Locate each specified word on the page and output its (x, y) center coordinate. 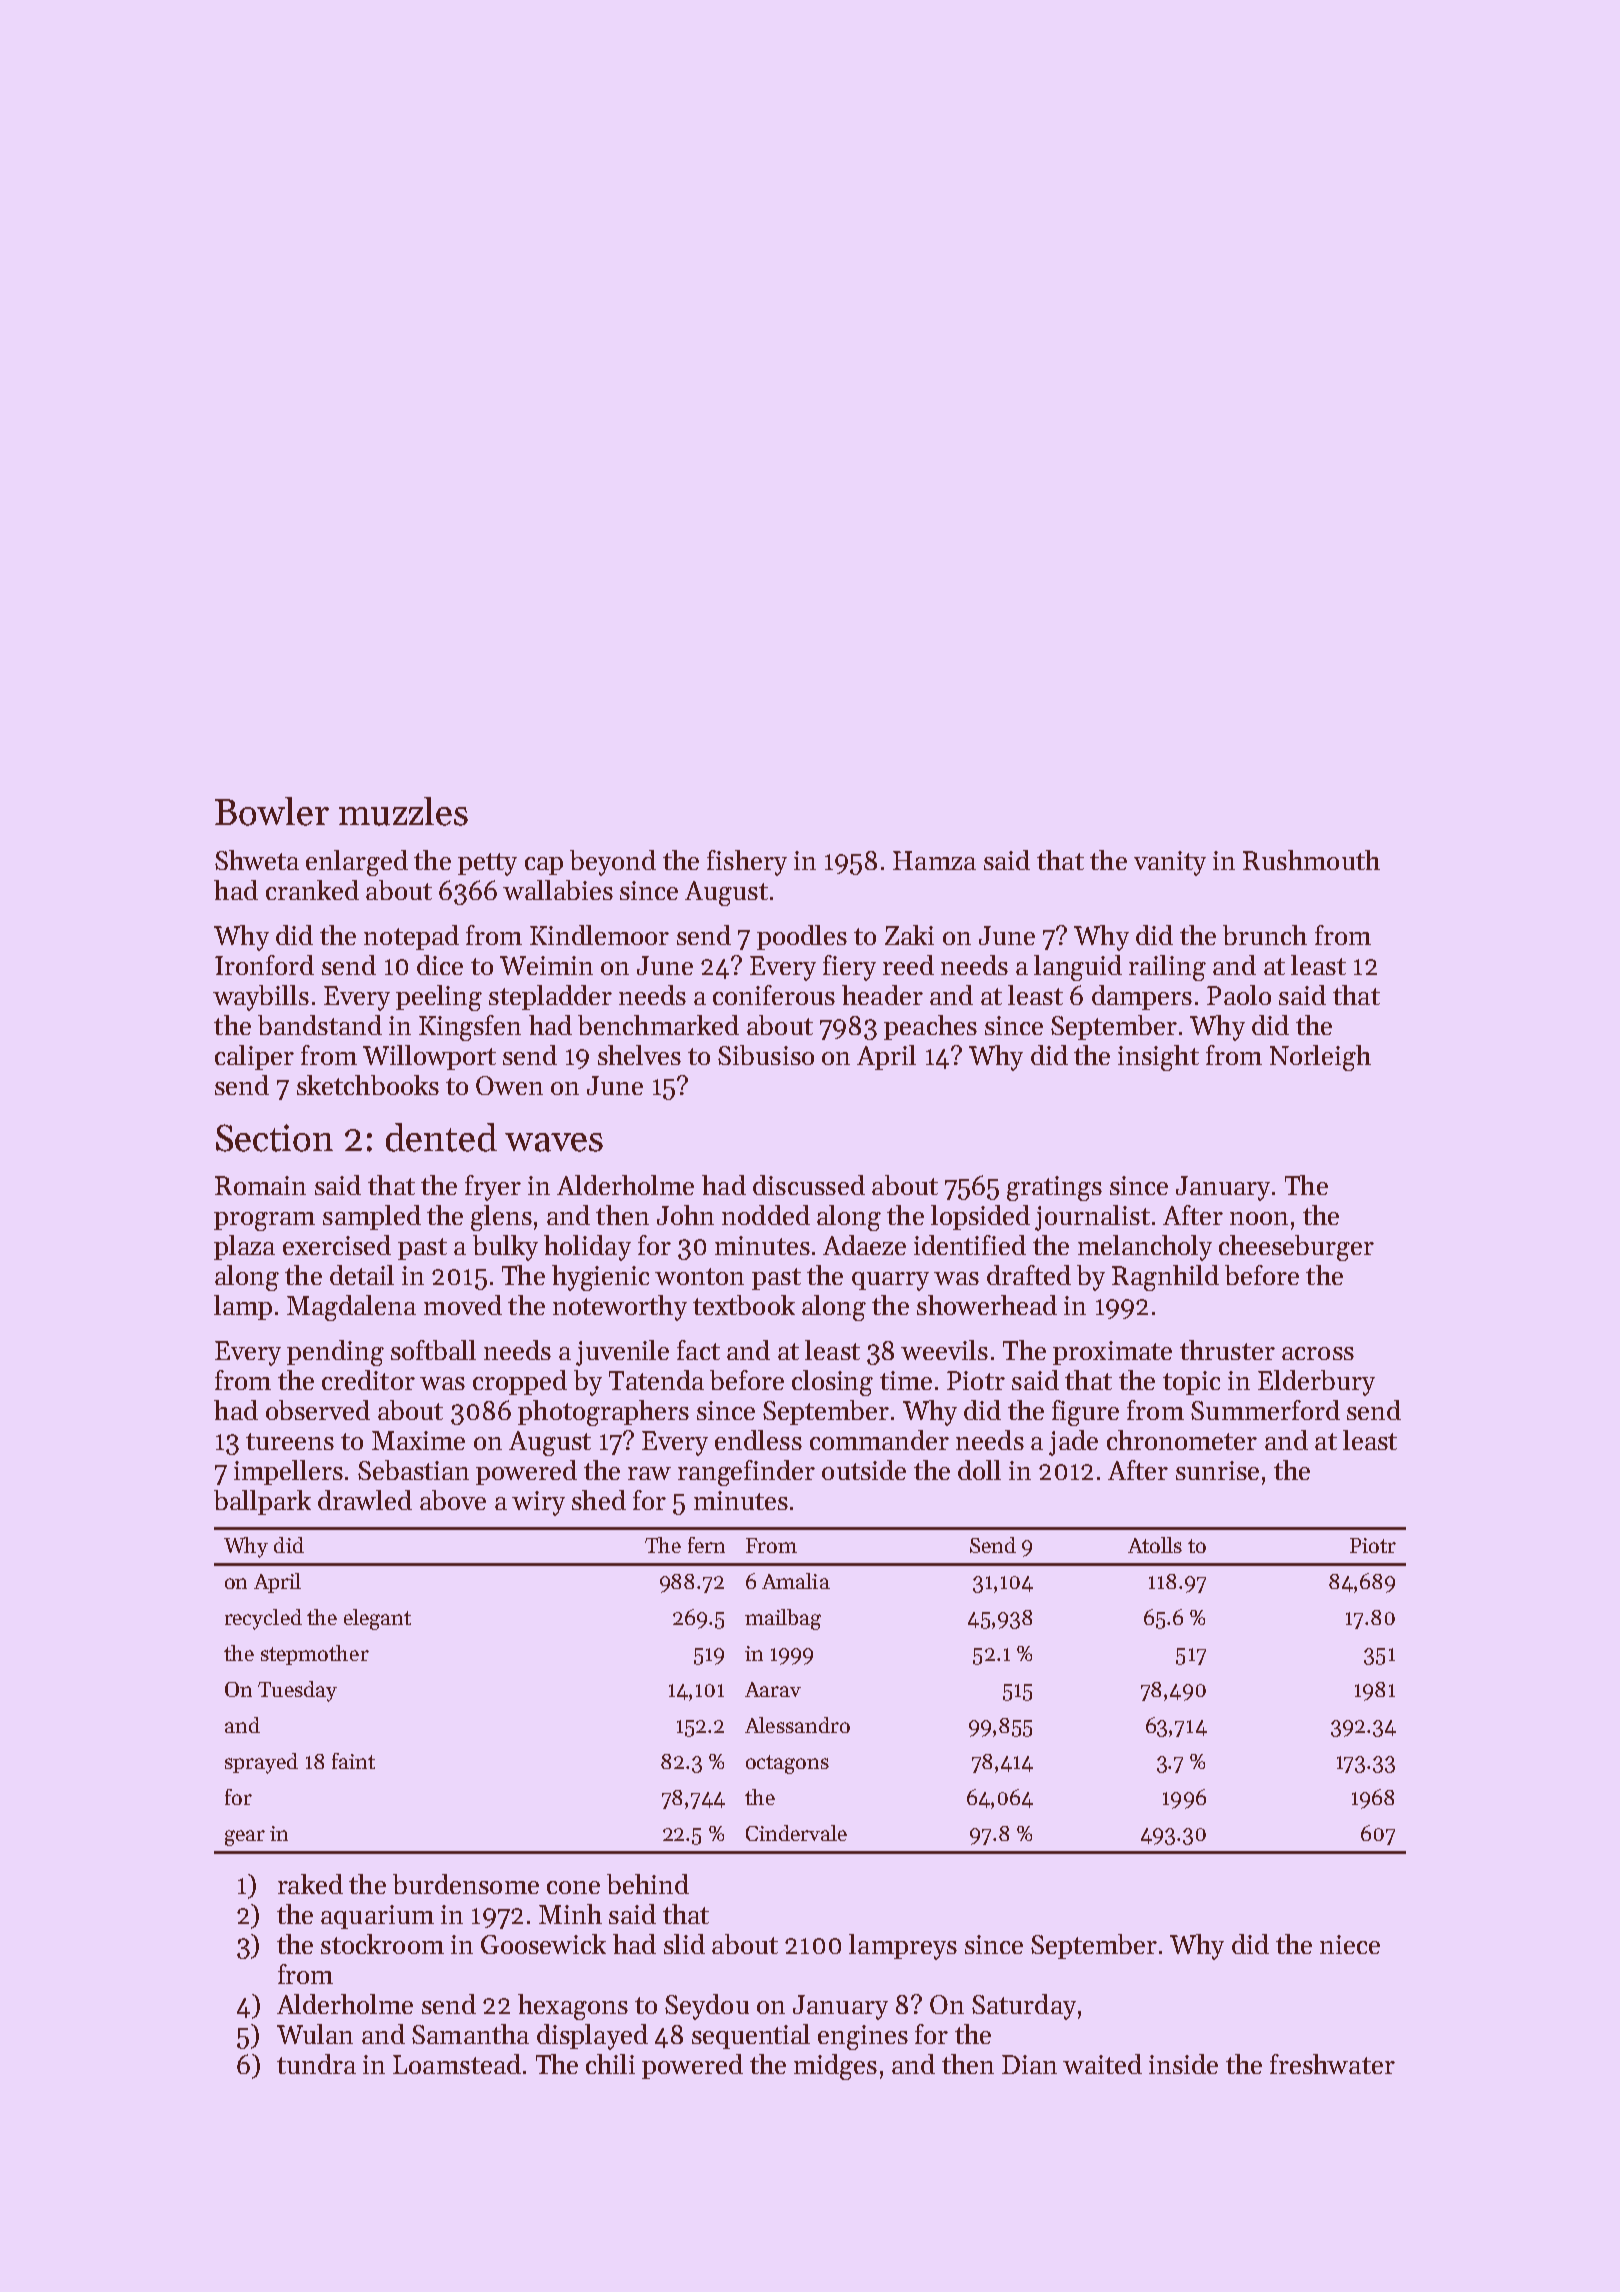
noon (1259, 1218)
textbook (744, 1305)
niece (1350, 1944)
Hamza (934, 860)
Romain (260, 1185)
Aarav (773, 1689)
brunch (1265, 935)
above (453, 1500)
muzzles (403, 811)
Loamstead (457, 2064)
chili (610, 2064)
